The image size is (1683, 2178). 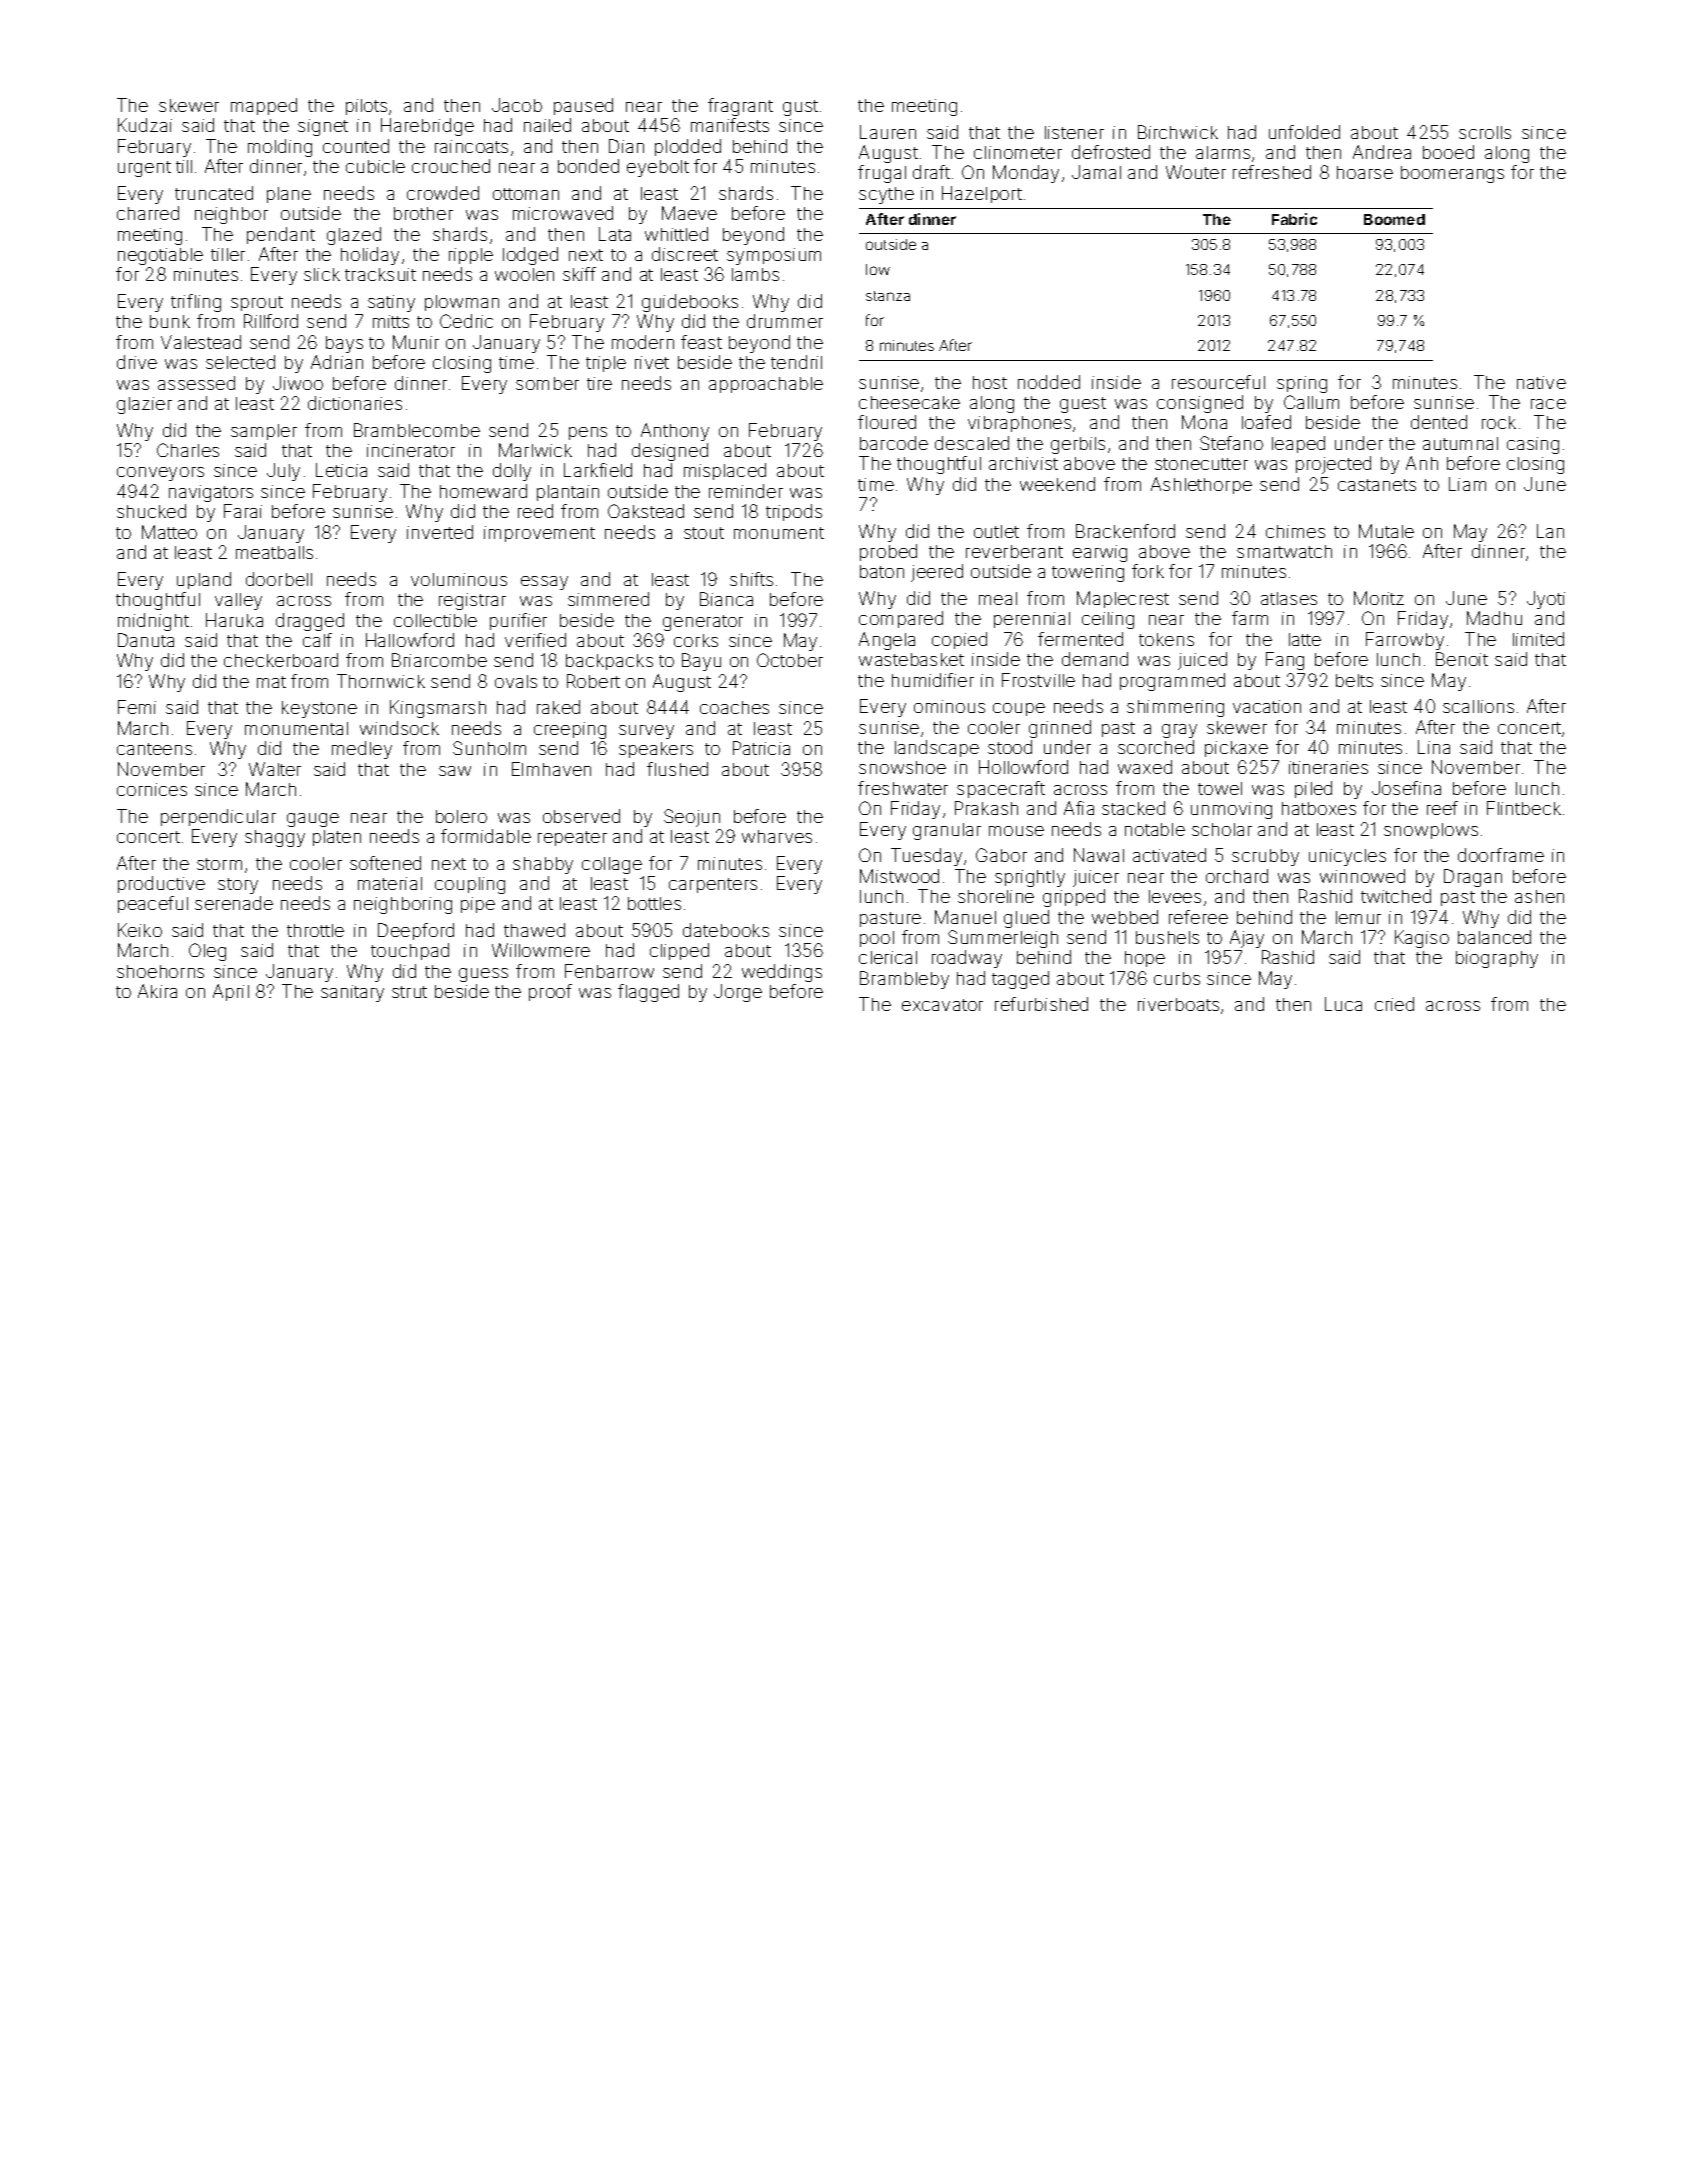 What do you see at coordinates (1302, 384) in the screenshot?
I see `spring` at bounding box center [1302, 384].
